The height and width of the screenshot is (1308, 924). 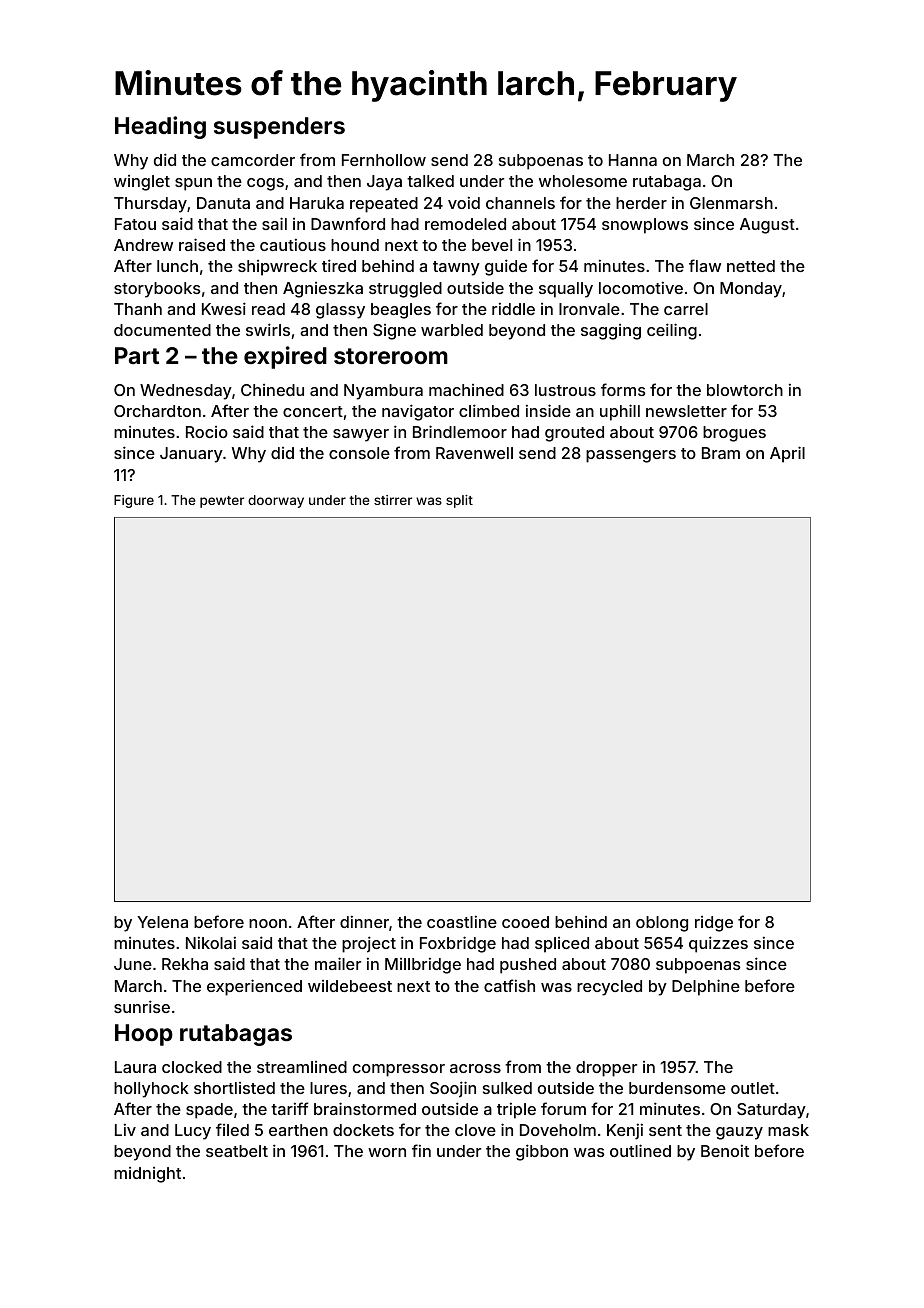 I want to click on pewter, so click(x=222, y=502).
